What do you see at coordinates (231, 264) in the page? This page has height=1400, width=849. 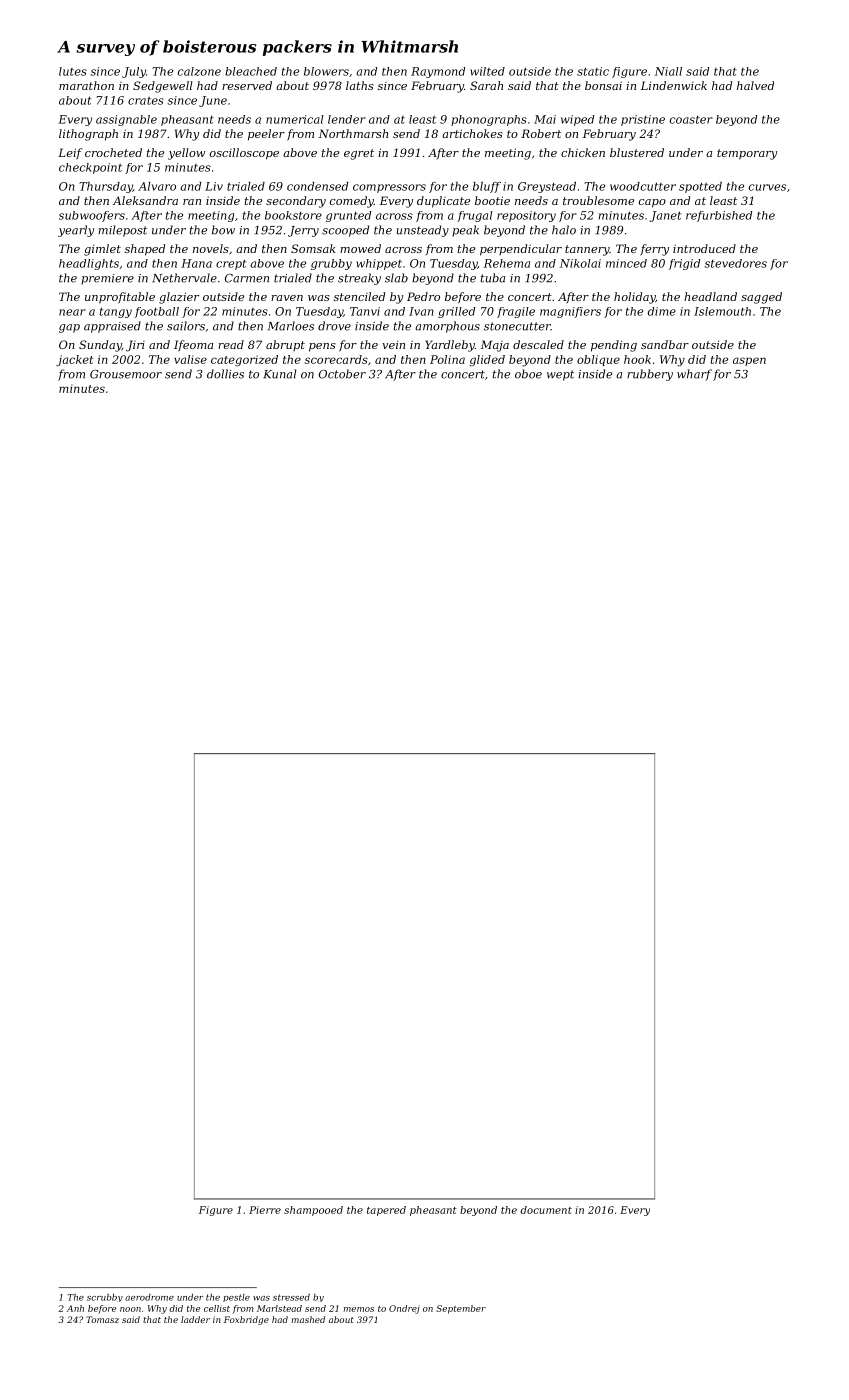 I see `crept` at bounding box center [231, 264].
